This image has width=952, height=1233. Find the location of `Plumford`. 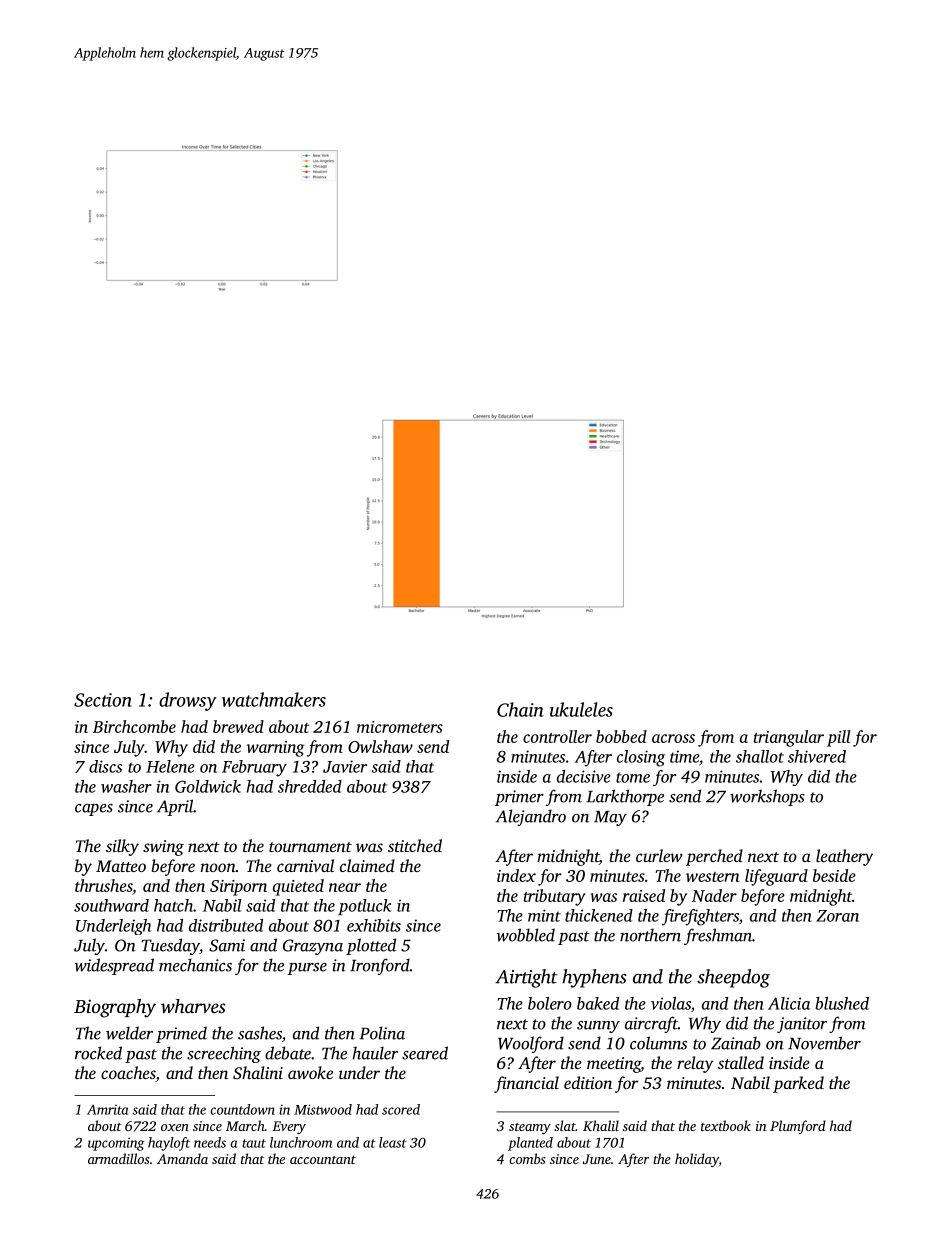

Plumford is located at coordinates (798, 1127).
